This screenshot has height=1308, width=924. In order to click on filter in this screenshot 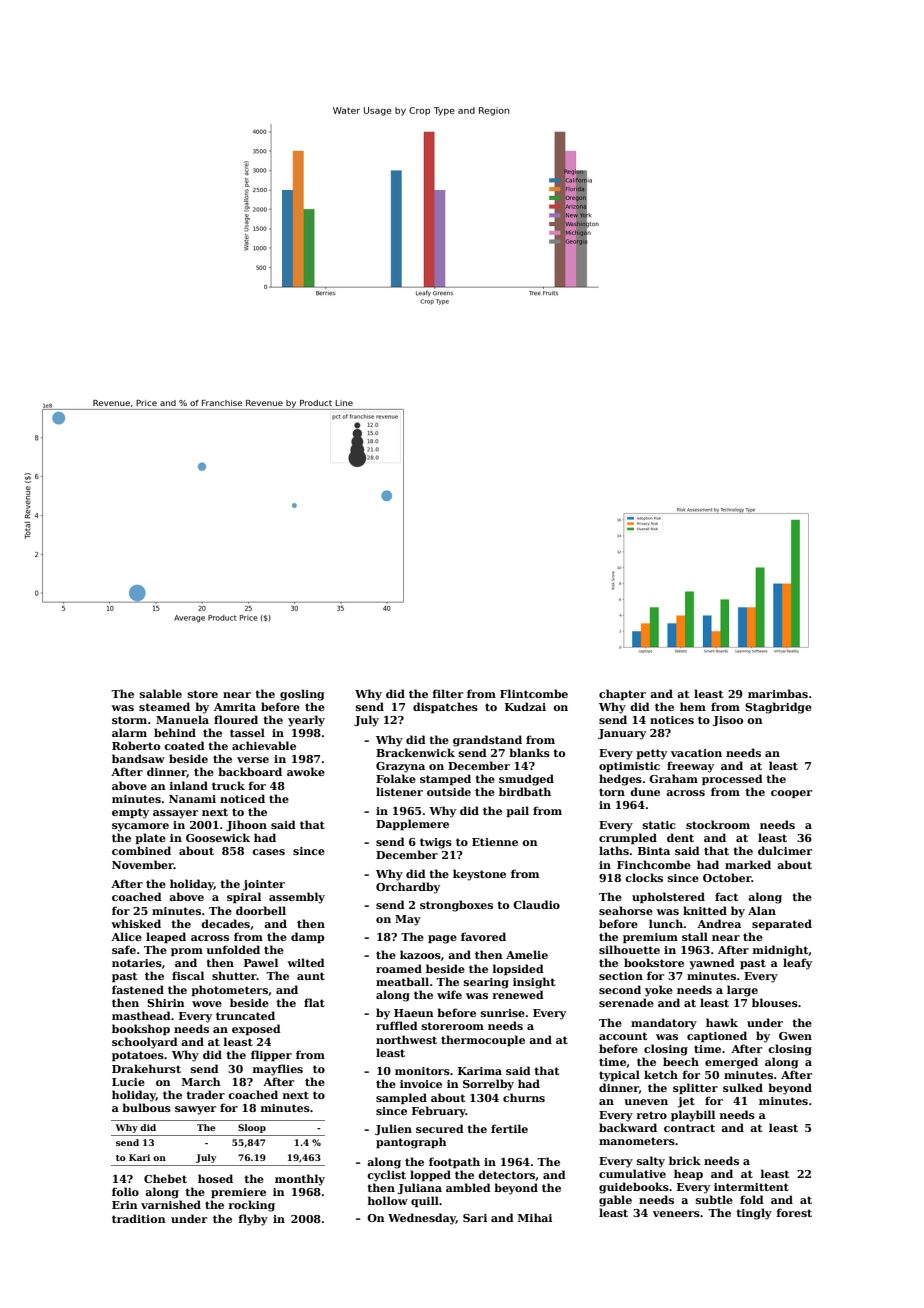, I will do `click(448, 693)`.
